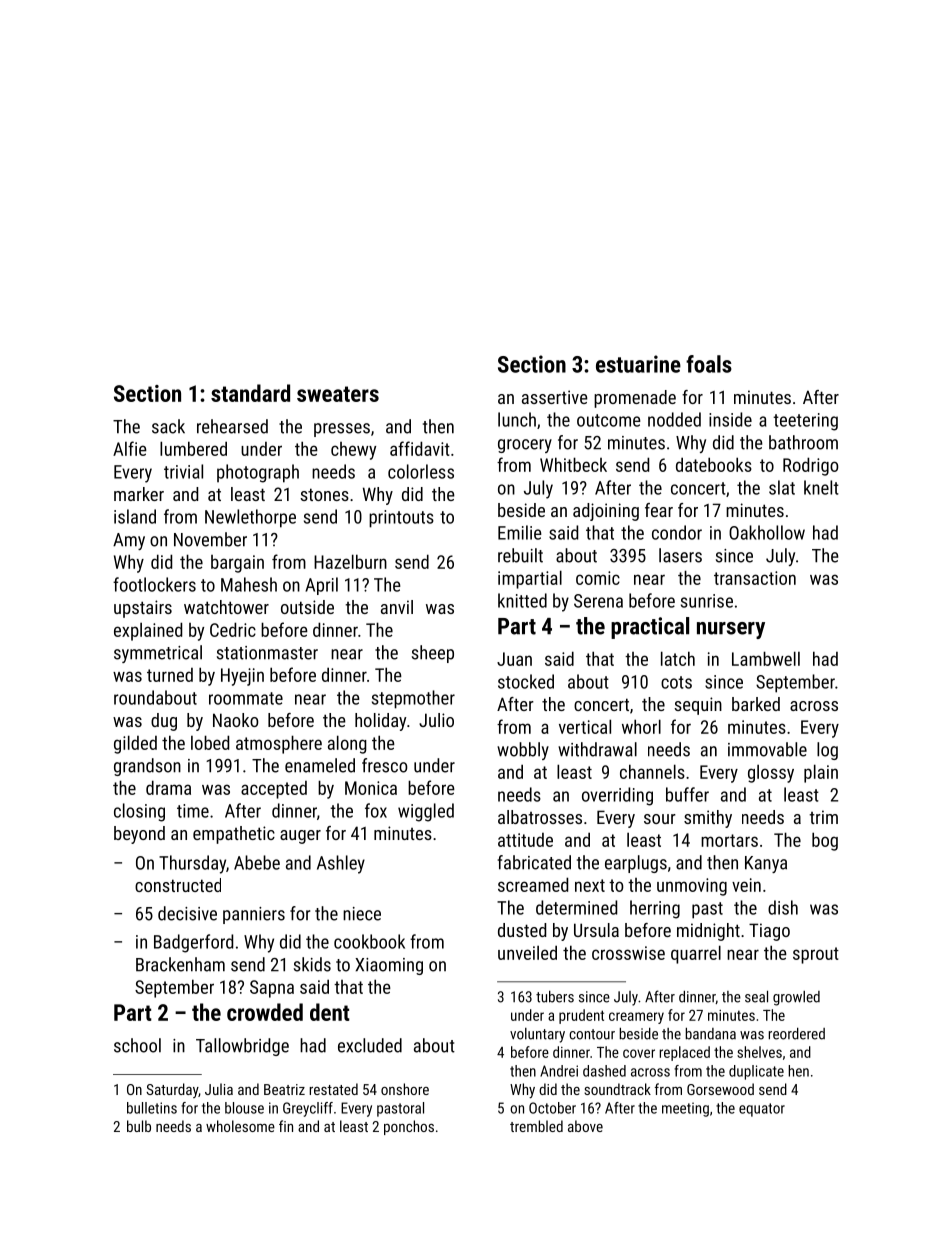 Image resolution: width=952 pixels, height=1233 pixels. What do you see at coordinates (514, 659) in the screenshot?
I see `Juan` at bounding box center [514, 659].
